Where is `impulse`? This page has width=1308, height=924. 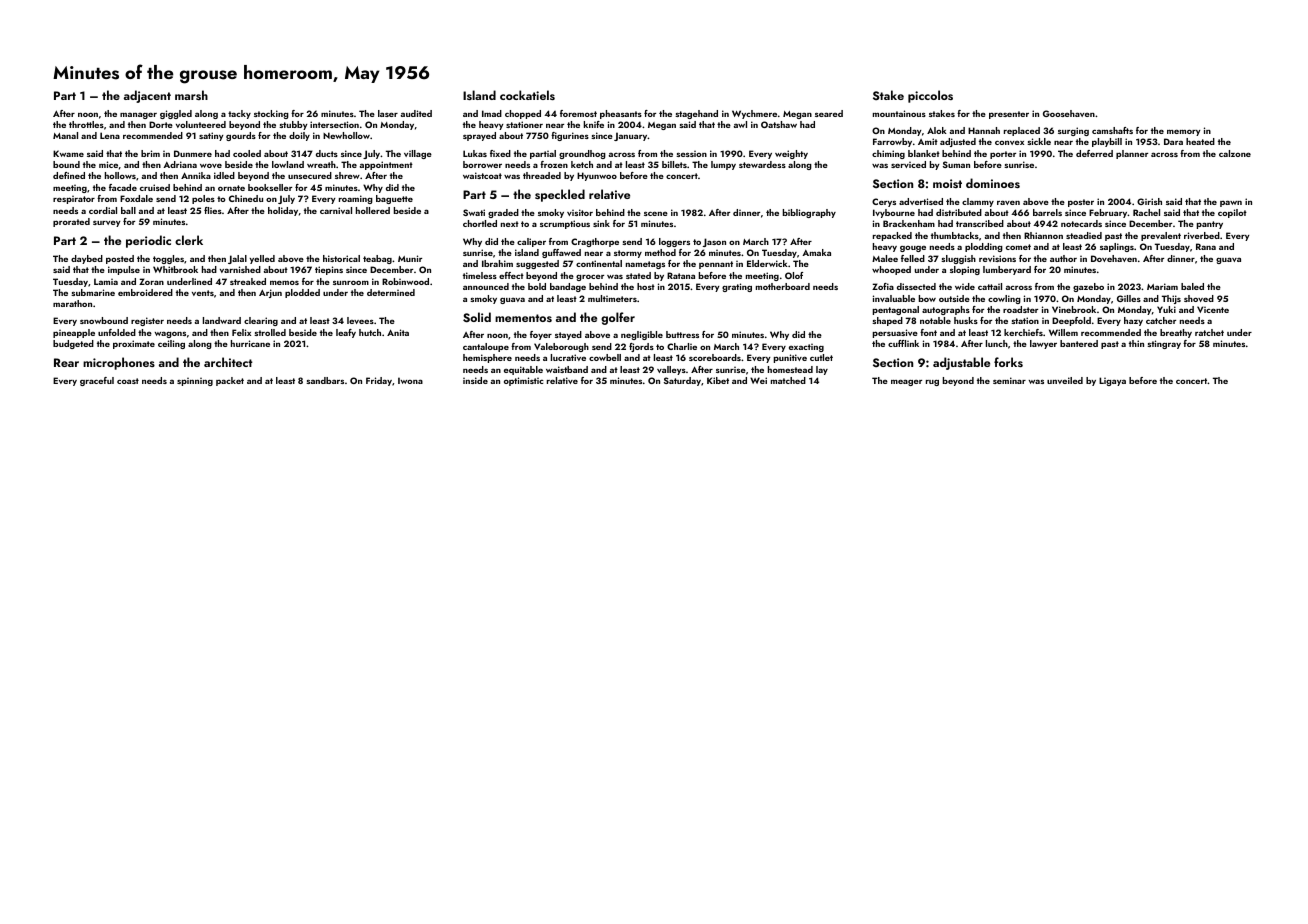
impulse is located at coordinates (124, 270).
